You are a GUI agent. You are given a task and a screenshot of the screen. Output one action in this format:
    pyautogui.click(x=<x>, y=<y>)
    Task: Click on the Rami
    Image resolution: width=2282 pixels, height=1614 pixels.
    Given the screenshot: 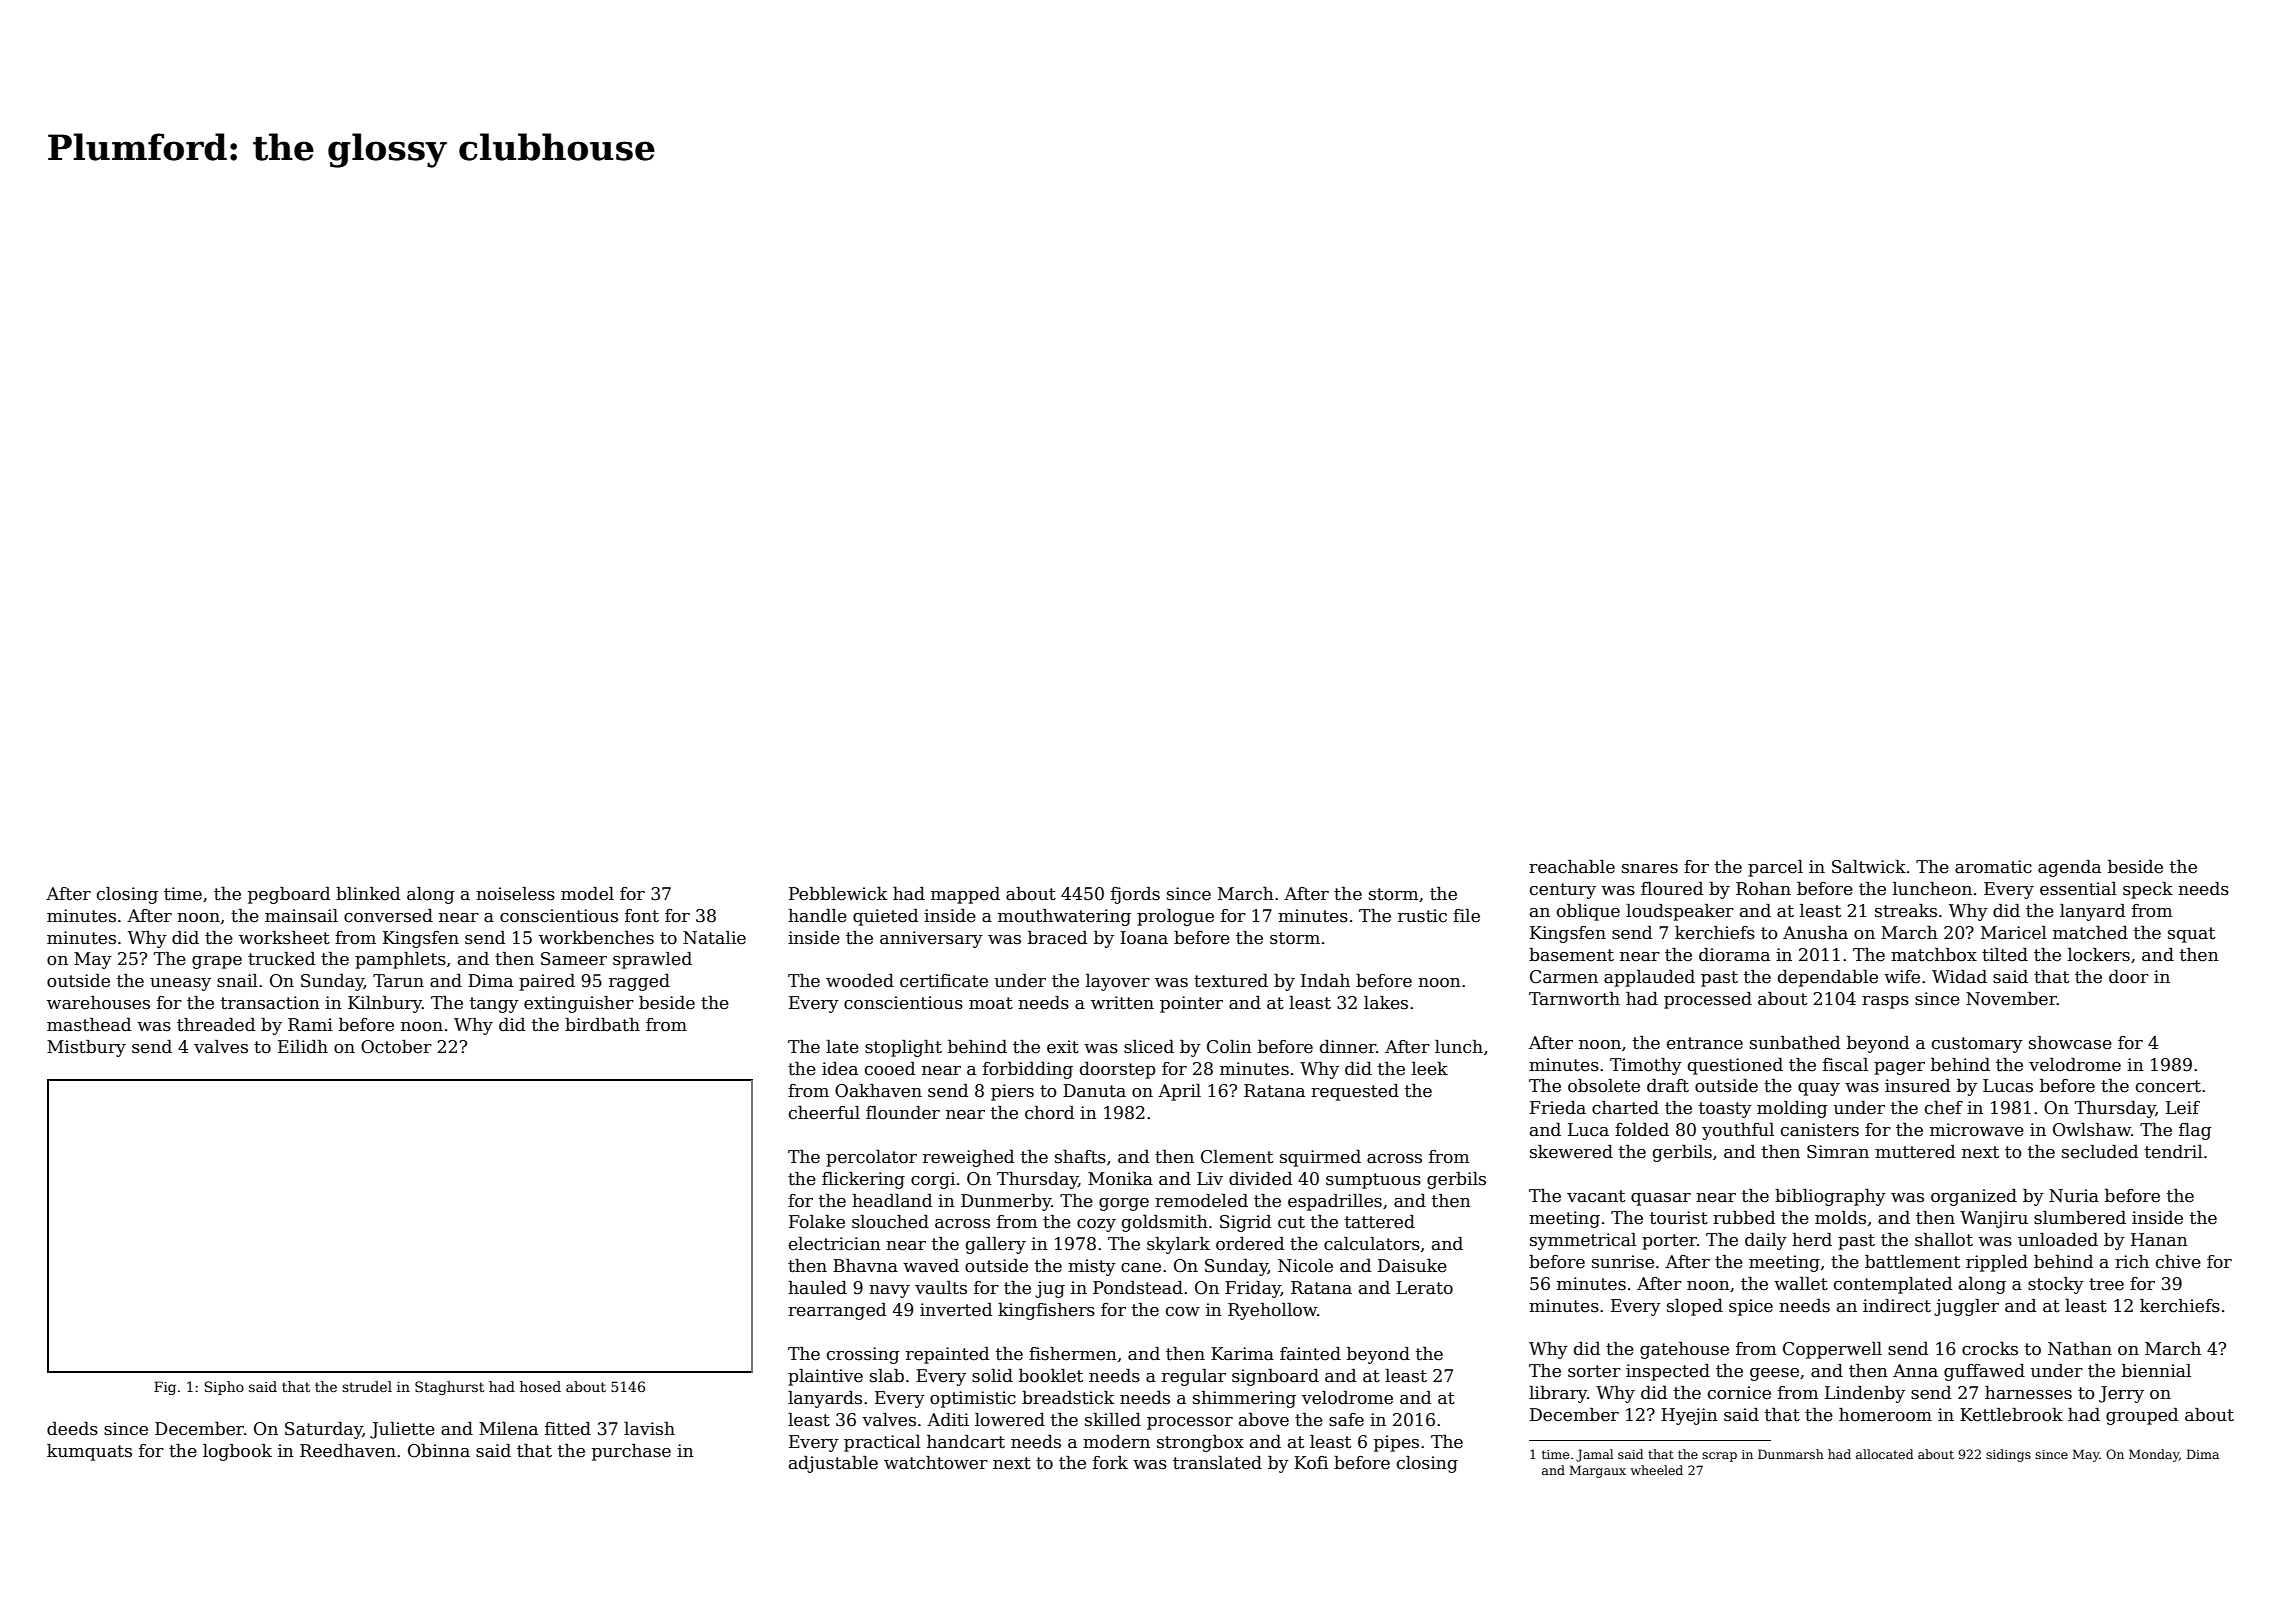 What is the action you would take?
    pyautogui.click(x=310, y=1025)
